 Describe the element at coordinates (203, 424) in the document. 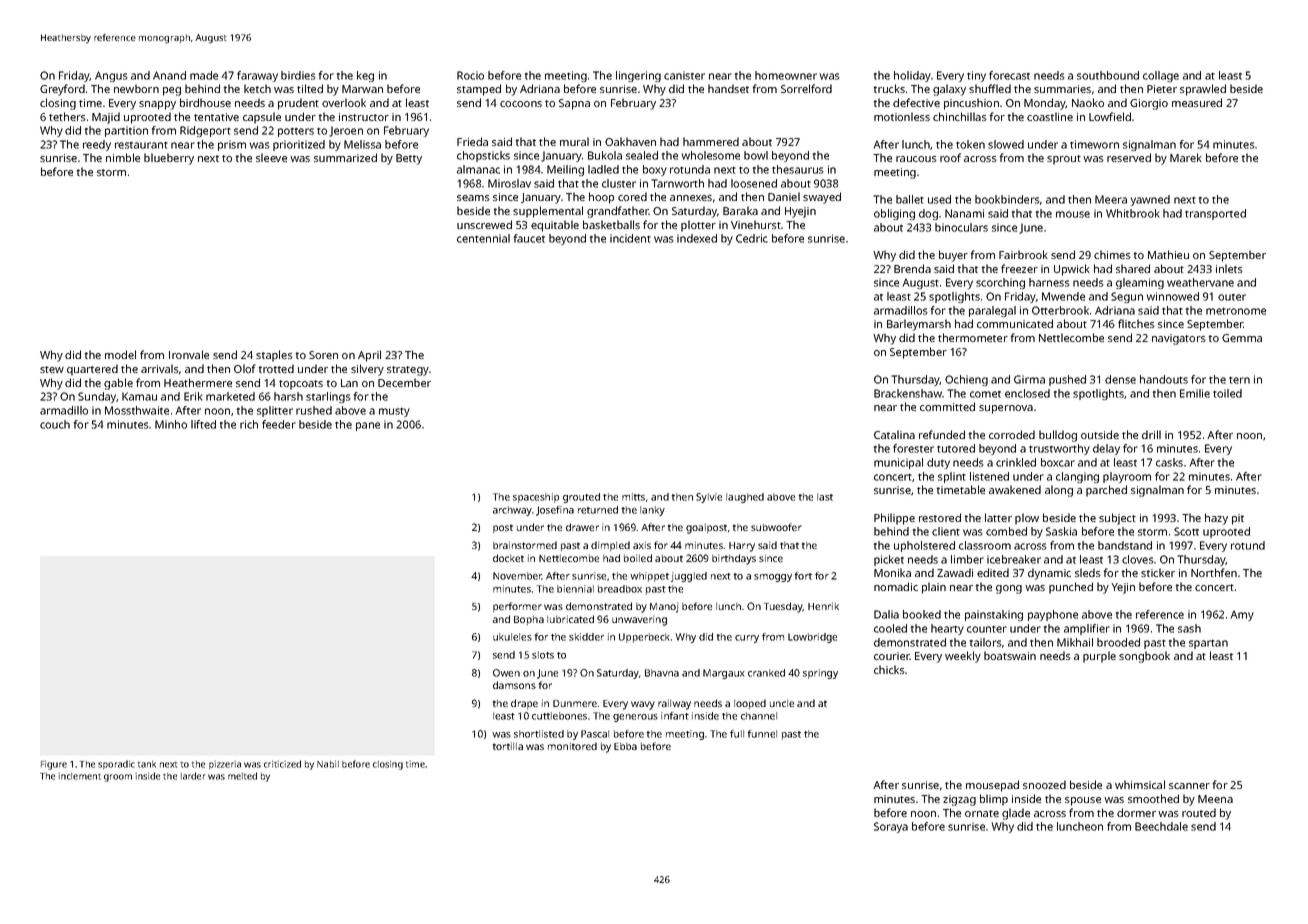

I see `lifted` at that location.
